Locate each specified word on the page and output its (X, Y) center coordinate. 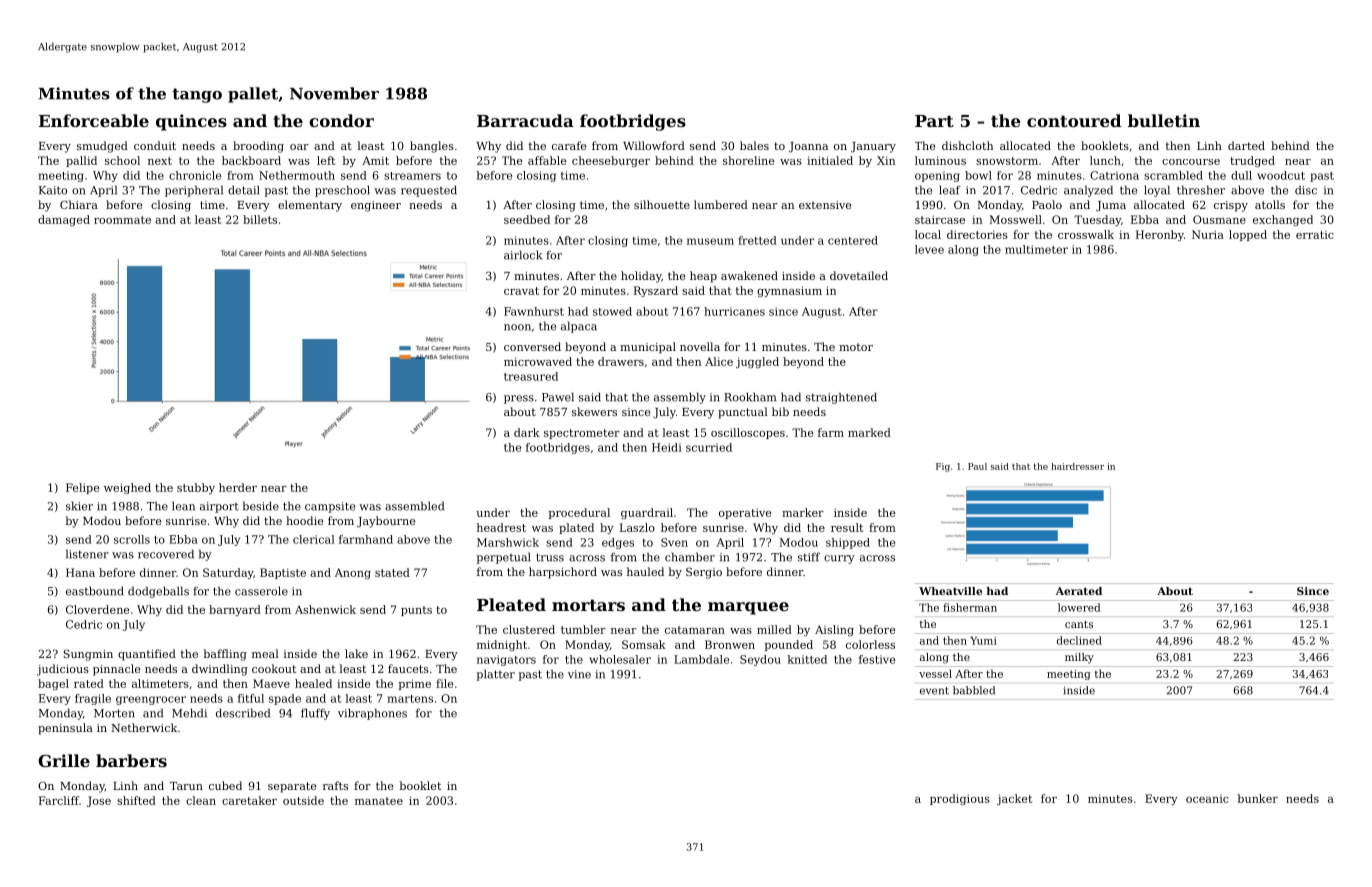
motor (856, 347)
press (519, 399)
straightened (841, 398)
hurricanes (734, 311)
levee (929, 249)
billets (260, 219)
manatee (379, 801)
